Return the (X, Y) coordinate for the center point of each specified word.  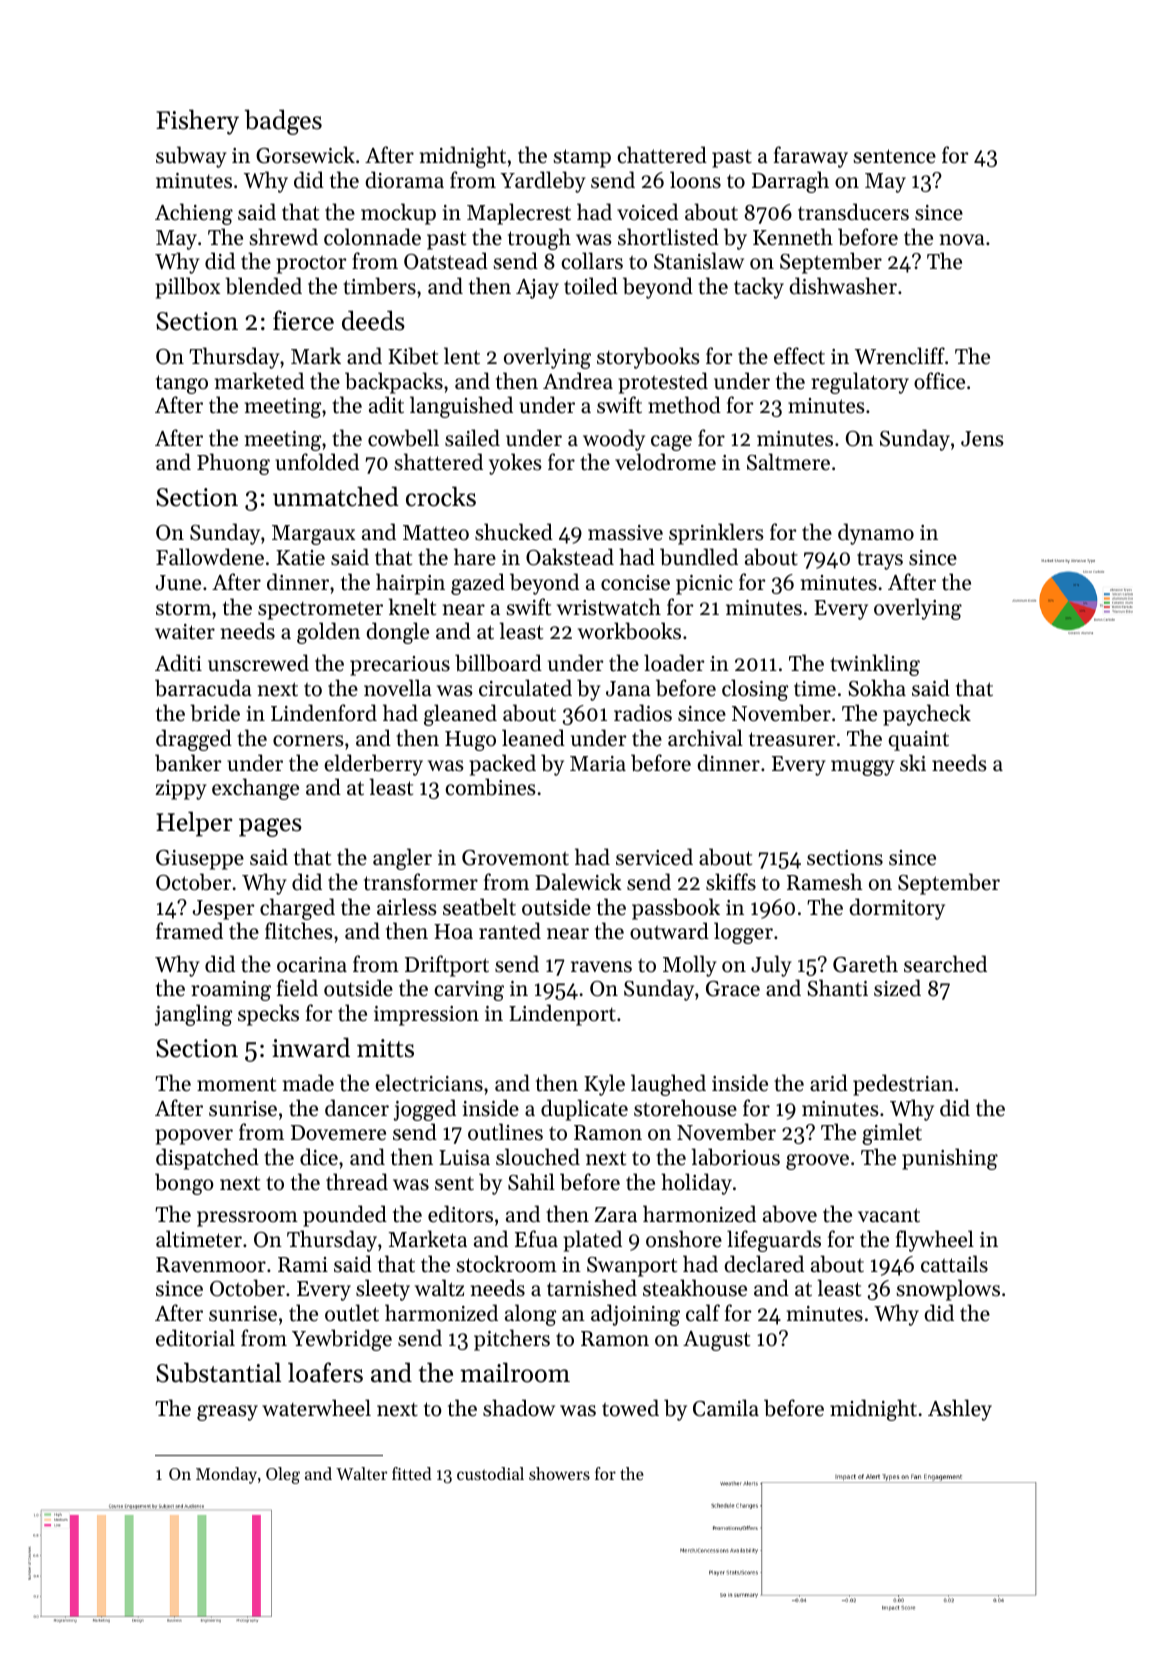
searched (945, 964)
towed (630, 1408)
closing (755, 690)
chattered (662, 155)
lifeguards (774, 1241)
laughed (668, 1085)
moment (236, 1084)
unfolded (317, 462)
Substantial (218, 1372)
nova (962, 240)
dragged (194, 740)
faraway (811, 157)
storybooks (648, 358)
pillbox (187, 288)
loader (674, 663)
